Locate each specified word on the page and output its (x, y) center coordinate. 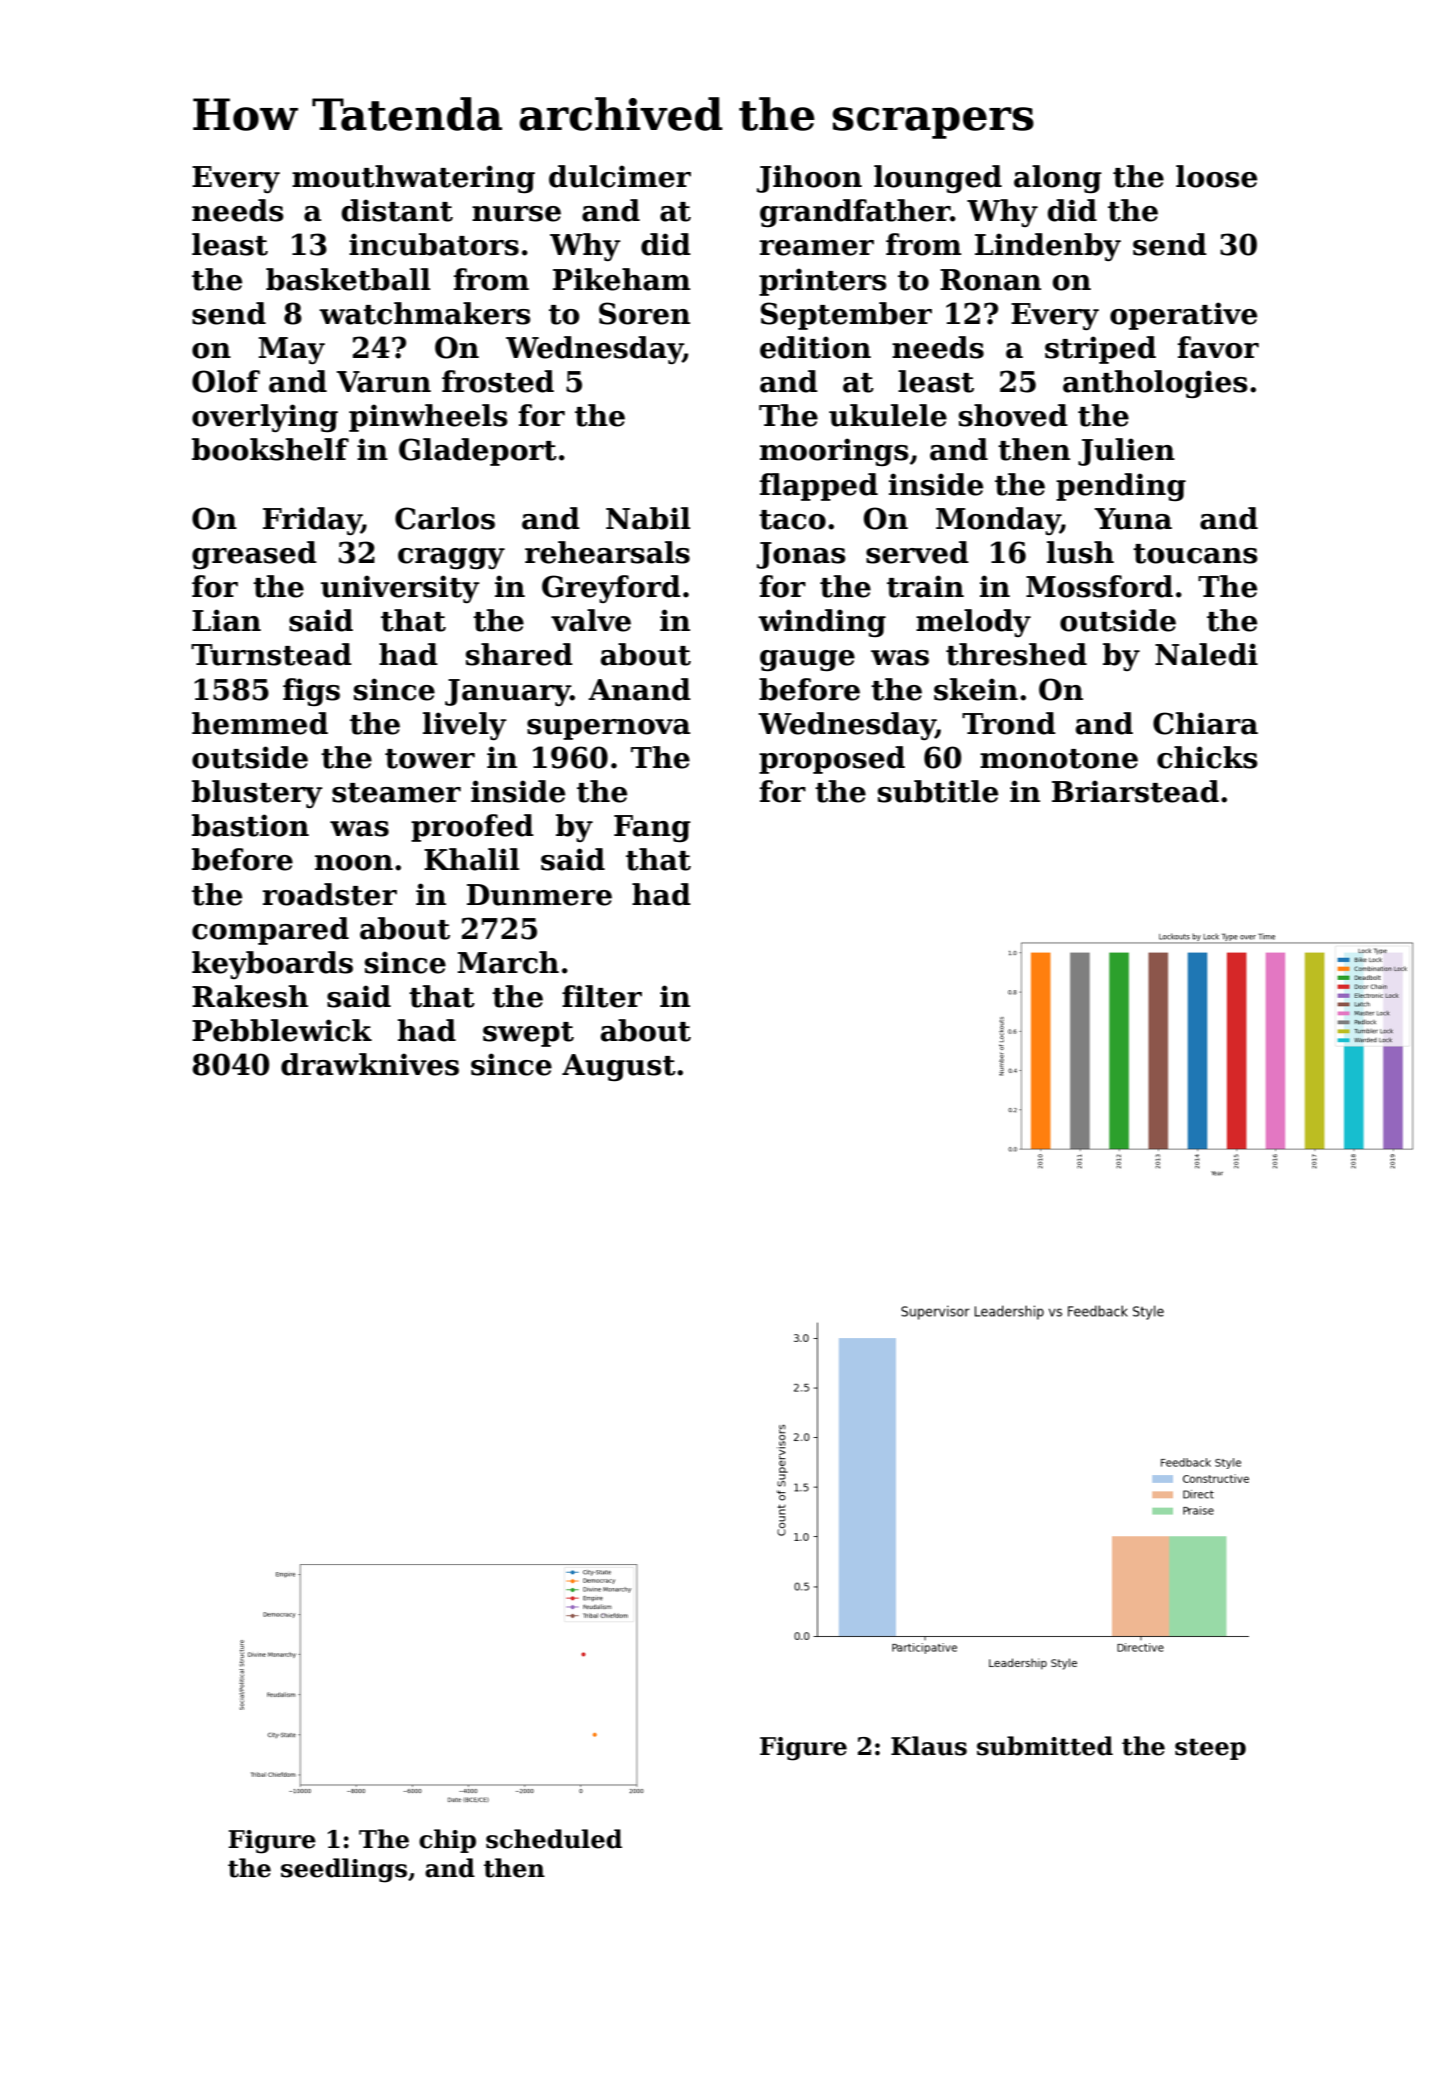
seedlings (344, 1870)
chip (447, 1841)
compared (270, 931)
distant (397, 210)
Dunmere (539, 895)
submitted (1045, 1746)
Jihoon (809, 179)
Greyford (611, 589)
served (917, 552)
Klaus (929, 1746)
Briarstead (1135, 791)
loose (1216, 176)
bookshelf (270, 449)
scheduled (554, 1839)
